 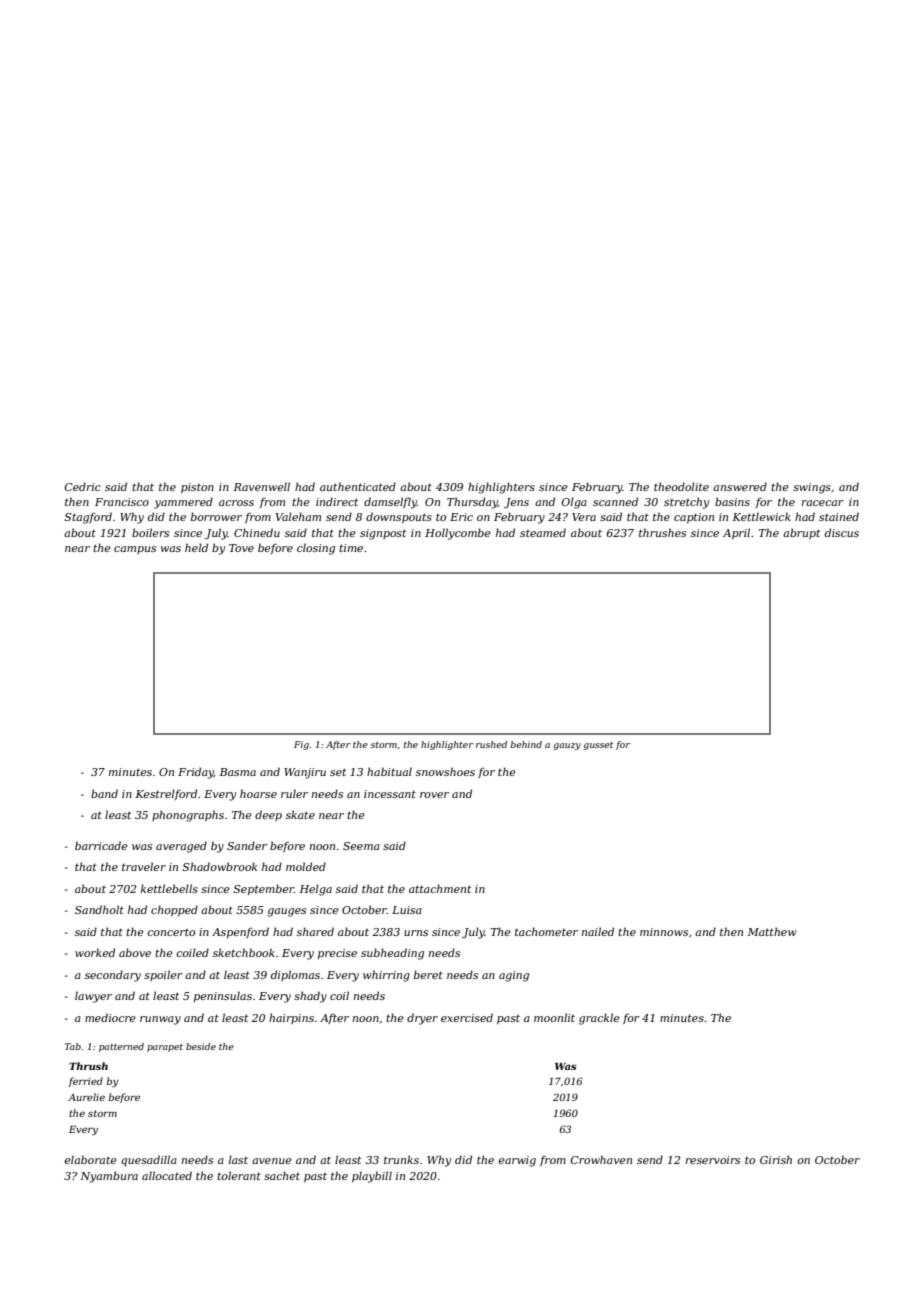 I want to click on exercised, so click(x=467, y=1017).
